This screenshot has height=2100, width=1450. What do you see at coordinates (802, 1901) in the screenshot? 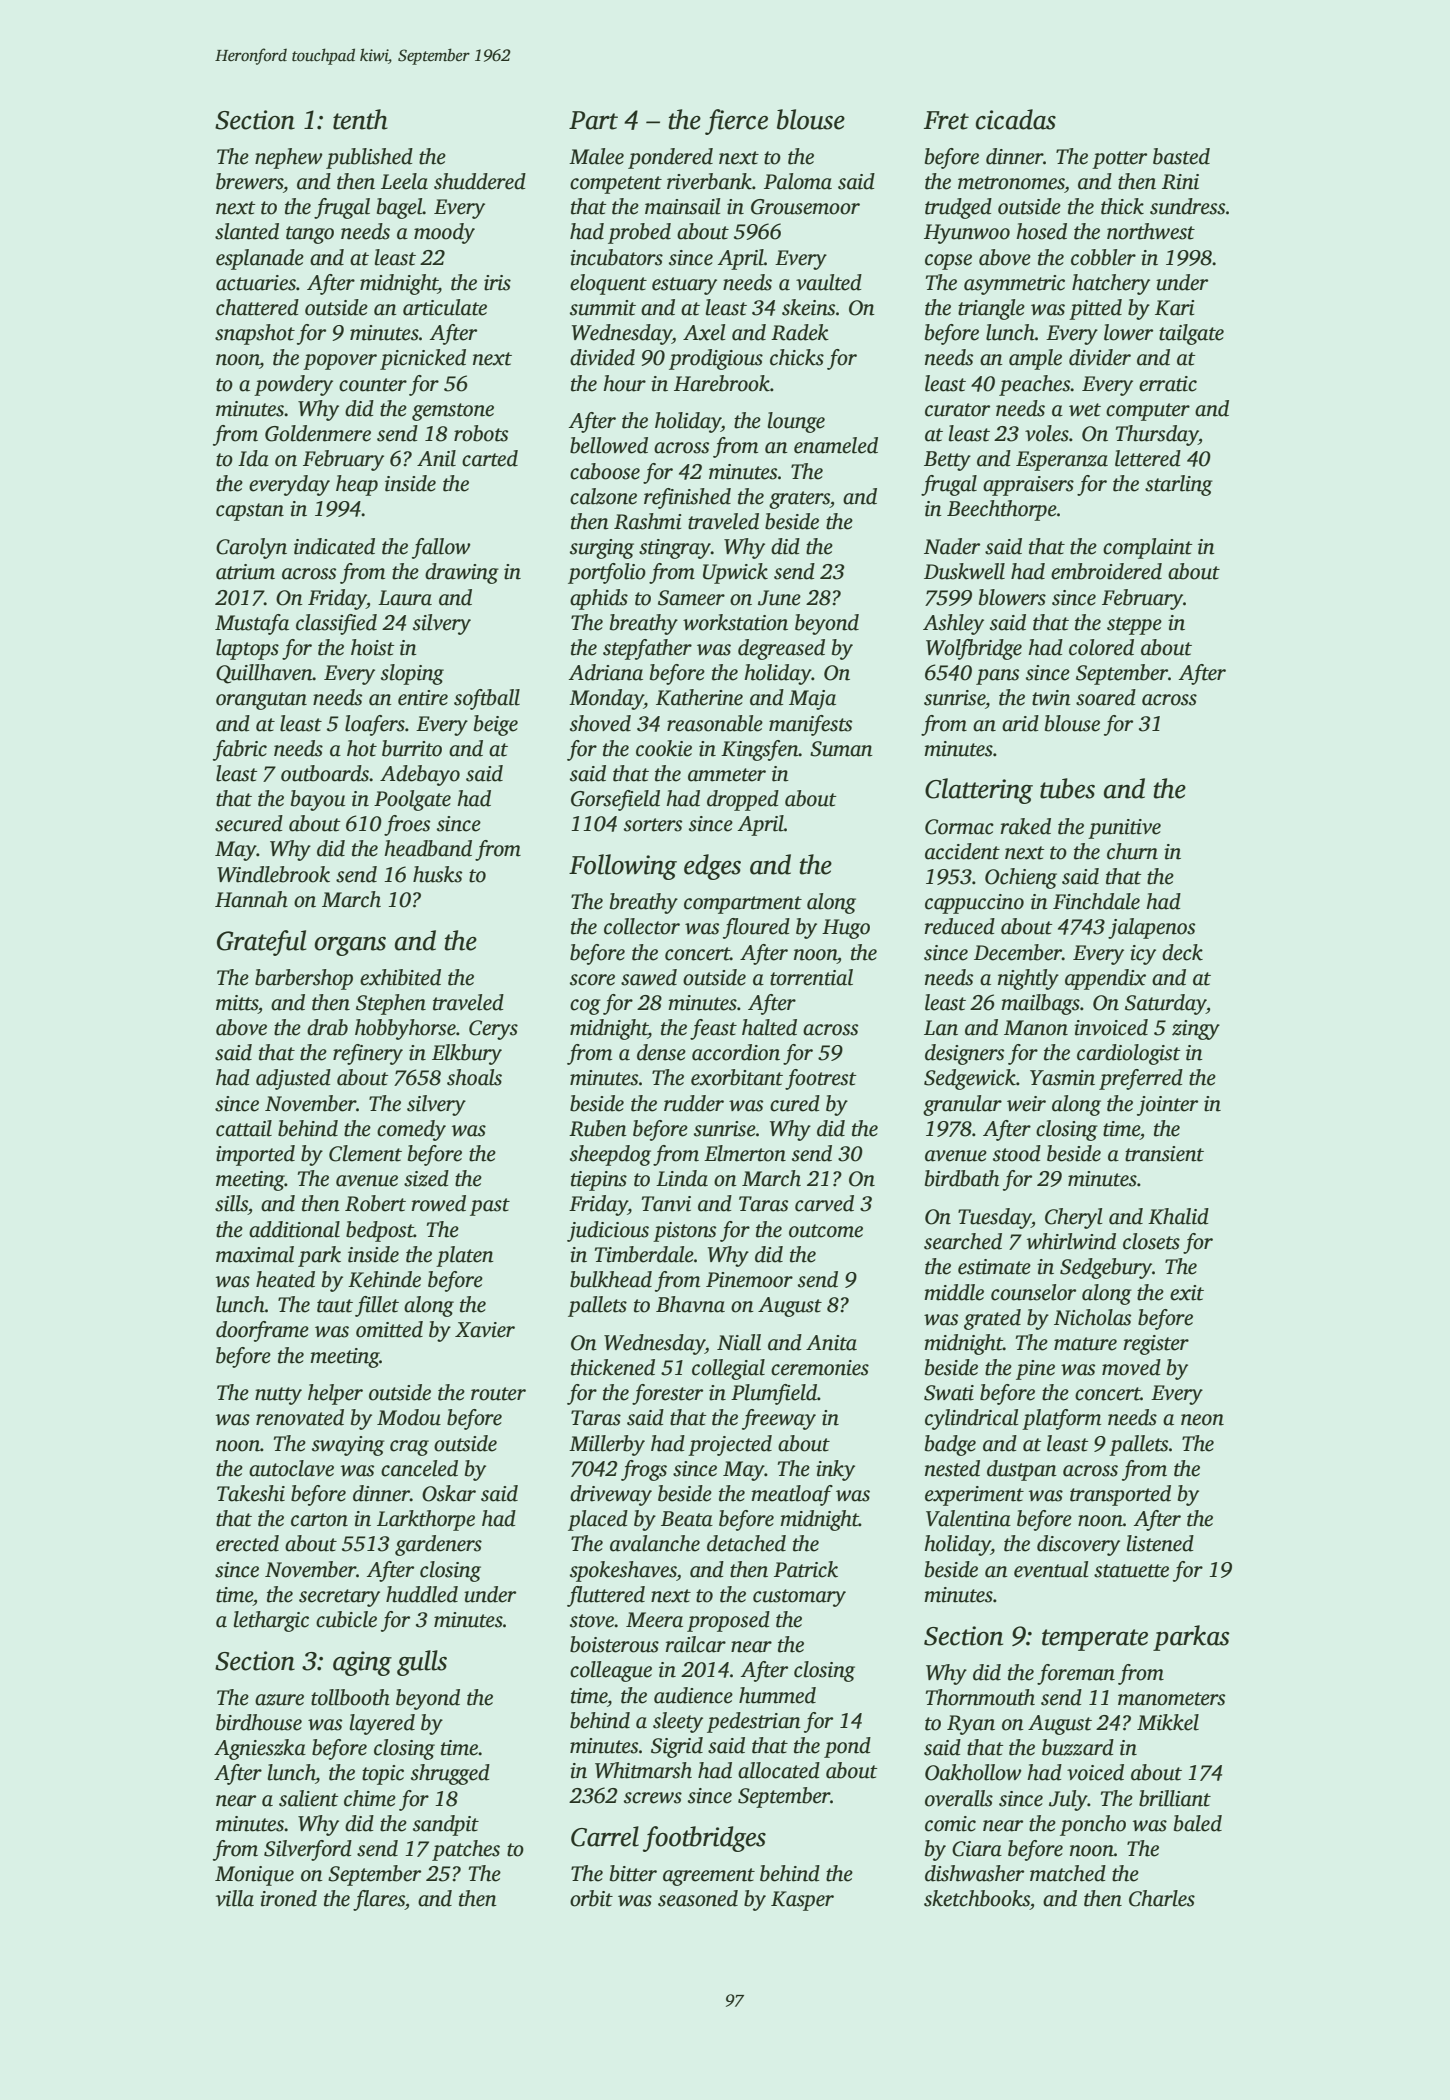
I see `Kasper` at bounding box center [802, 1901].
